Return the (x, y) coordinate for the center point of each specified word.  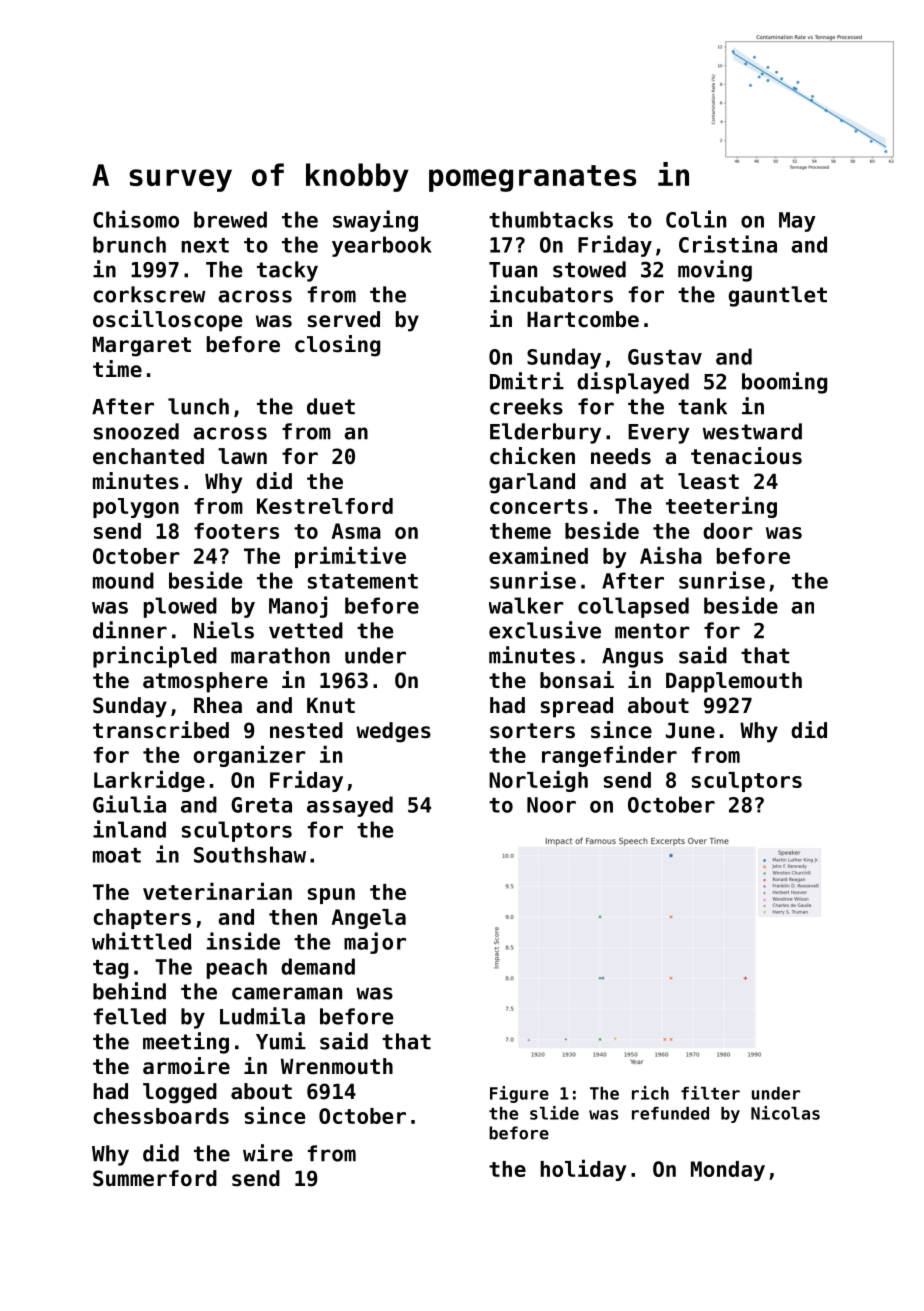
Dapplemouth (734, 682)
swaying (375, 221)
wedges (393, 732)
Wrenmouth (337, 1066)
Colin (696, 219)
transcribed (161, 730)
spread (577, 707)
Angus (632, 658)
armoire (186, 1066)
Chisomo (136, 219)
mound (123, 580)
